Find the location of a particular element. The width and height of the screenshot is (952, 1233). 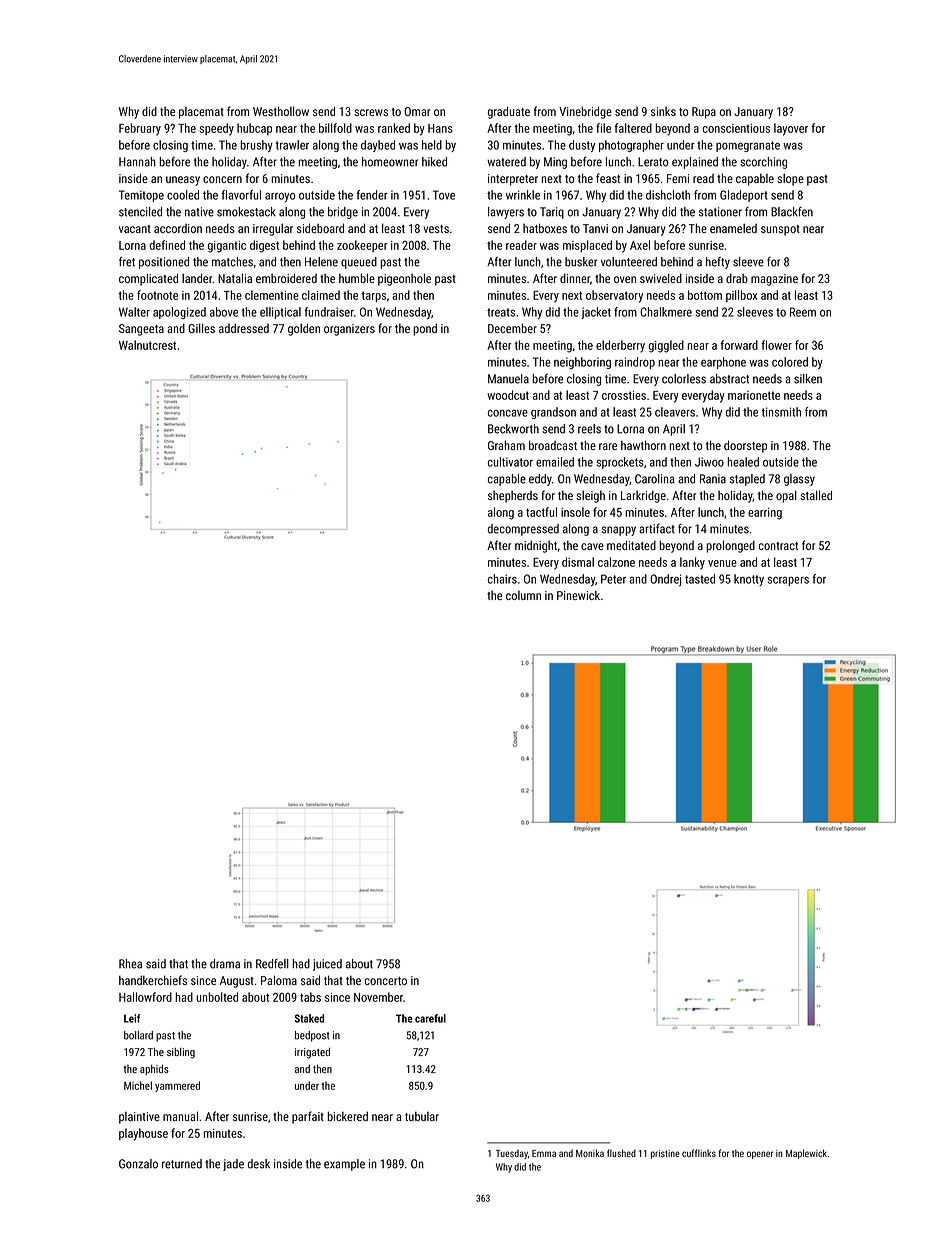

layover is located at coordinates (791, 129).
